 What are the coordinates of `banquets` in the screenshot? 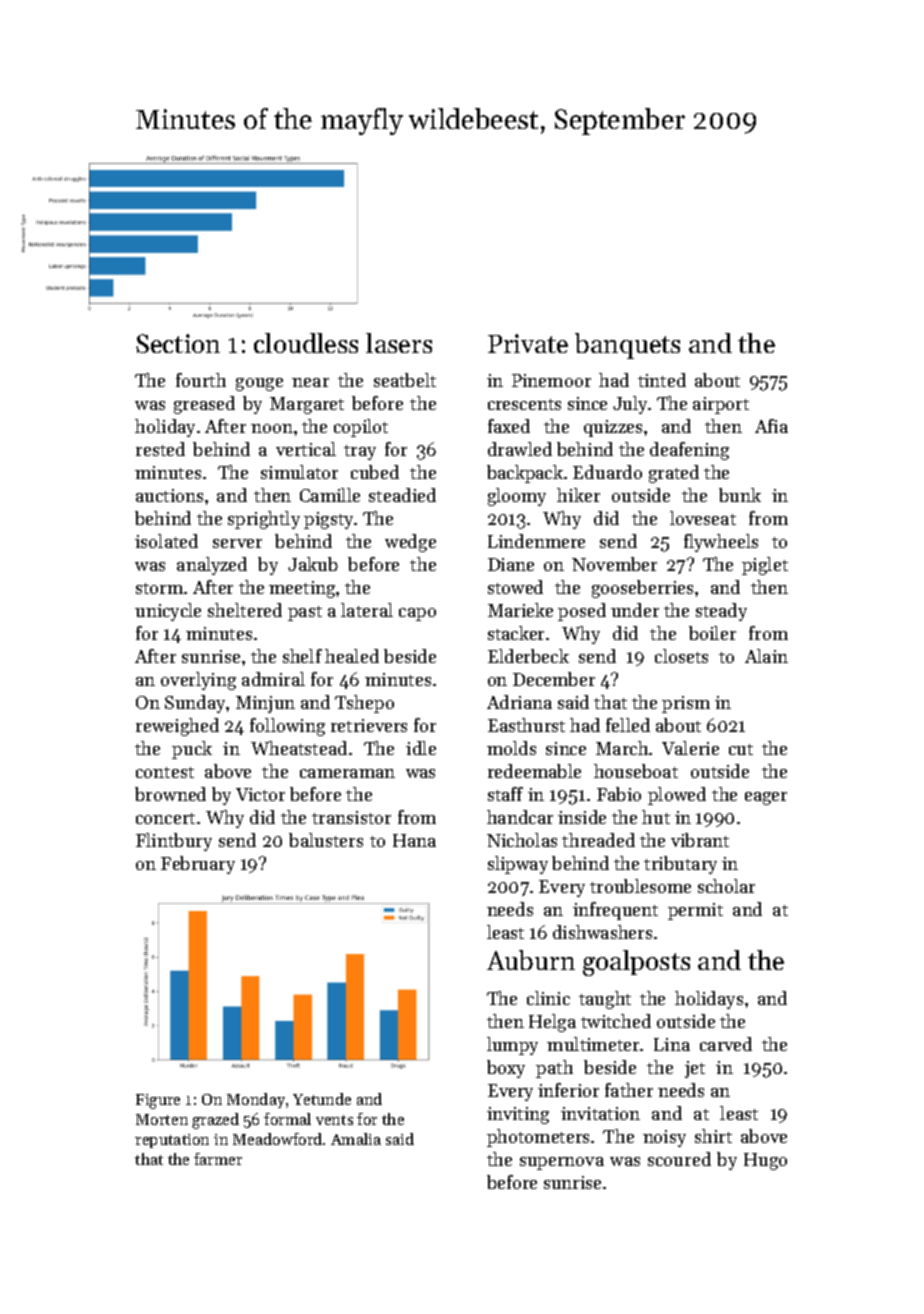 It's located at (627, 346).
